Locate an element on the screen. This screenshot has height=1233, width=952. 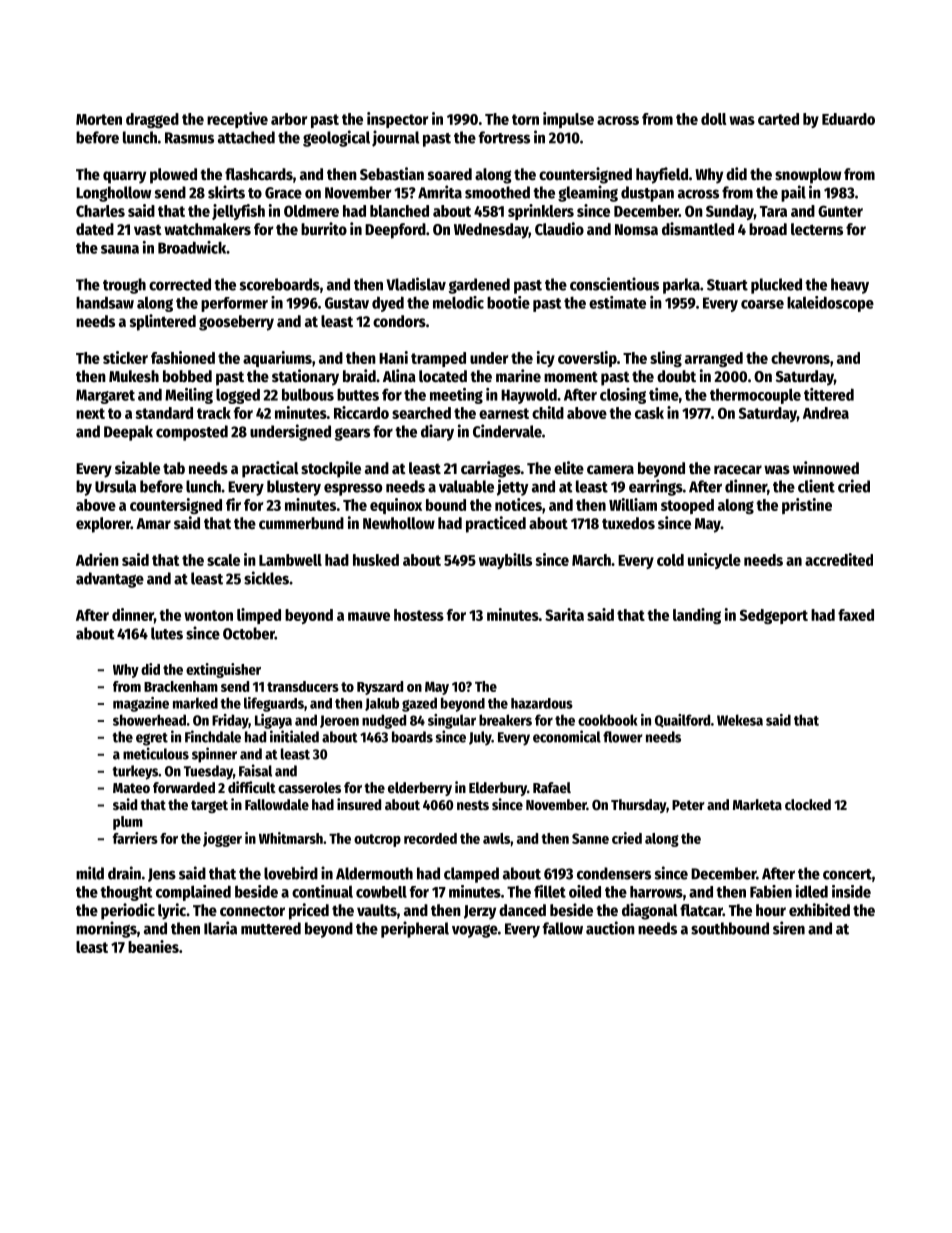
espresso is located at coordinates (353, 489).
